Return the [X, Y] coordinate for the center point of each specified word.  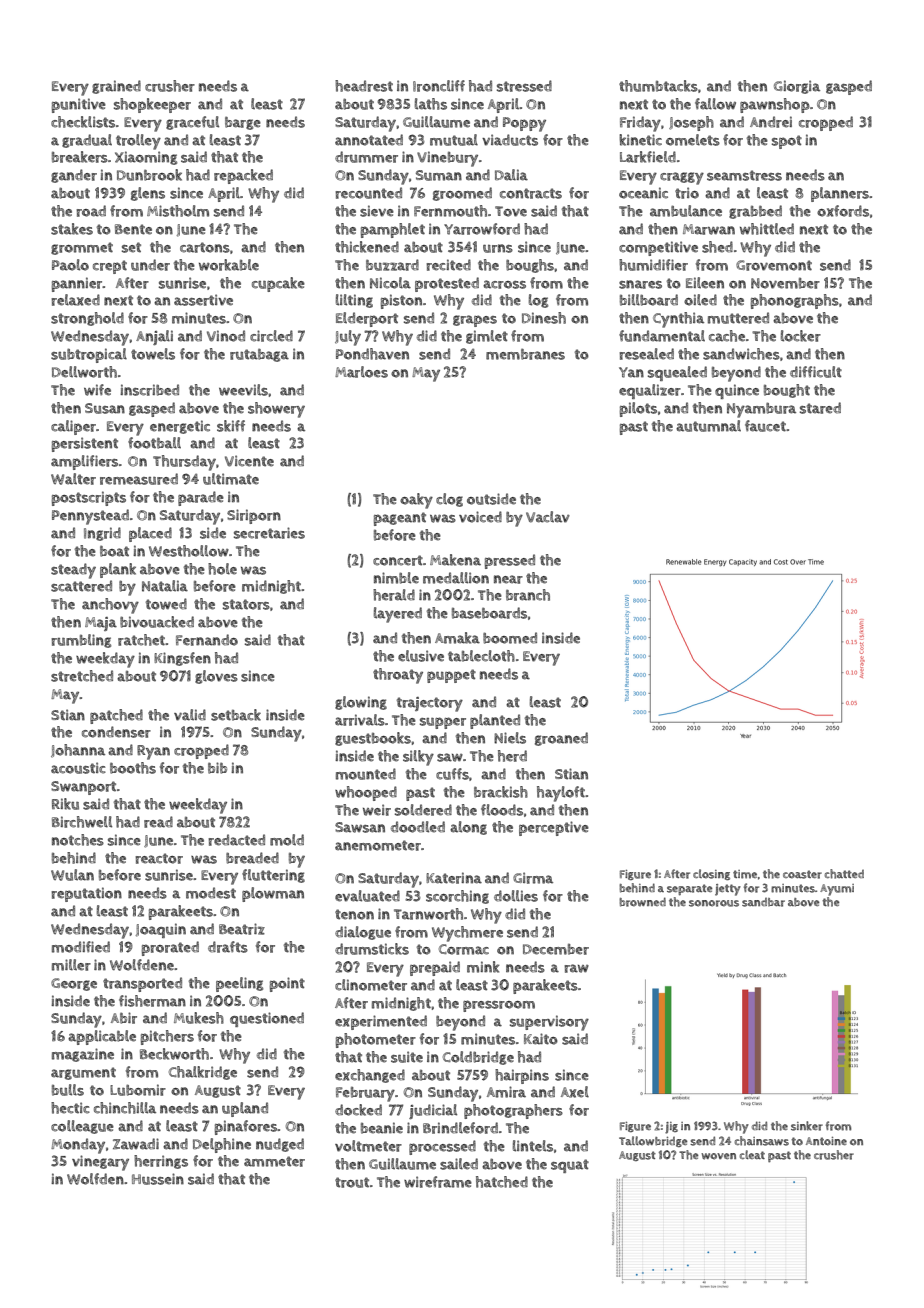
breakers [80, 157]
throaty [398, 676]
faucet [765, 426]
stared [820, 408]
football [154, 443]
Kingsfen [182, 659]
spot [787, 142]
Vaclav [548, 517]
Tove [511, 211]
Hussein [158, 1179]
